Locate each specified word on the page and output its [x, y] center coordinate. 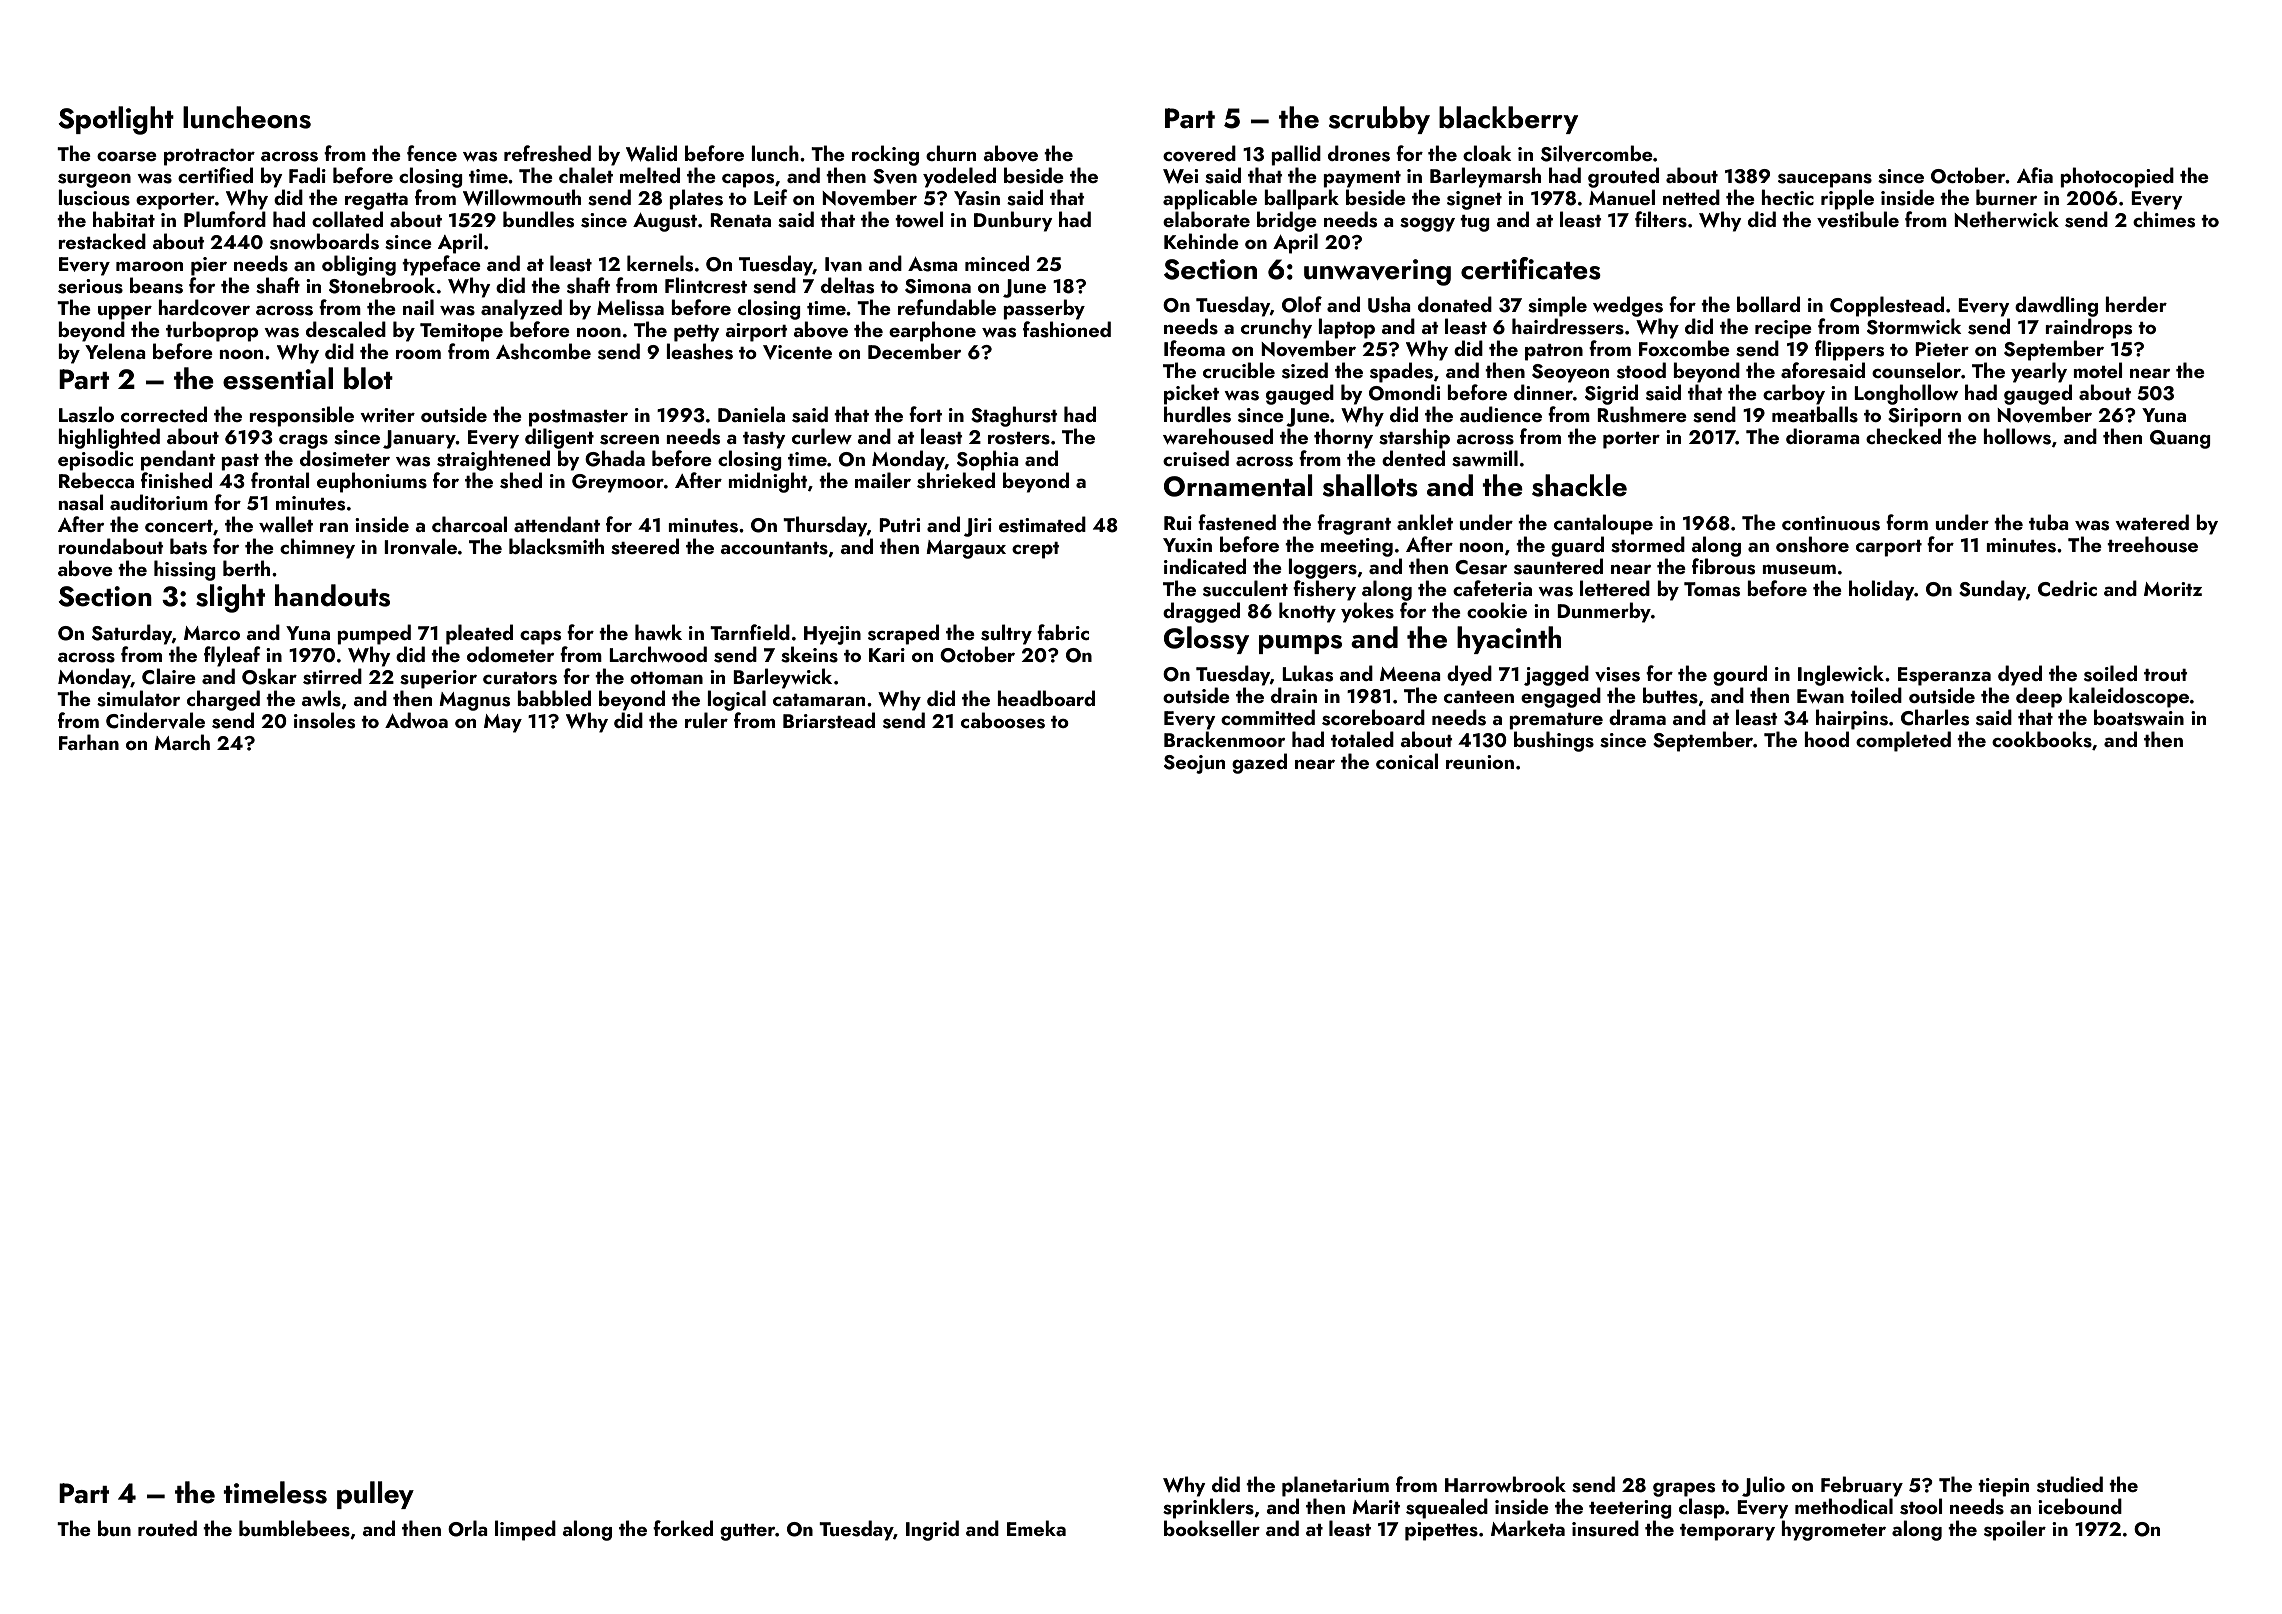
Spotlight [116, 120]
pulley [375, 1495]
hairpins [1852, 719]
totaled [1362, 739]
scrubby [1379, 120]
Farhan [89, 742]
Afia [2035, 175]
